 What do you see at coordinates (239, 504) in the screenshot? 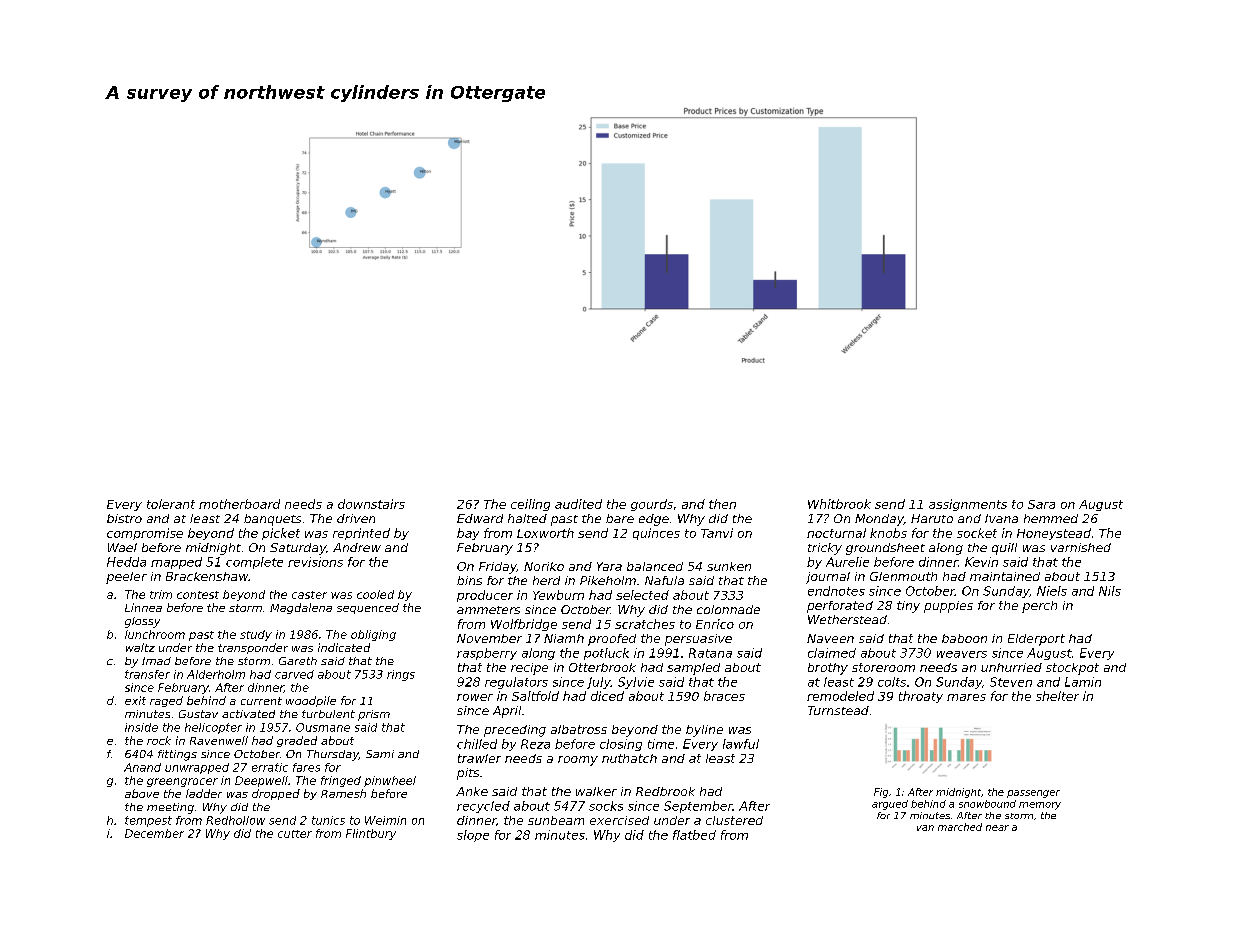
I see `motherboard` at bounding box center [239, 504].
